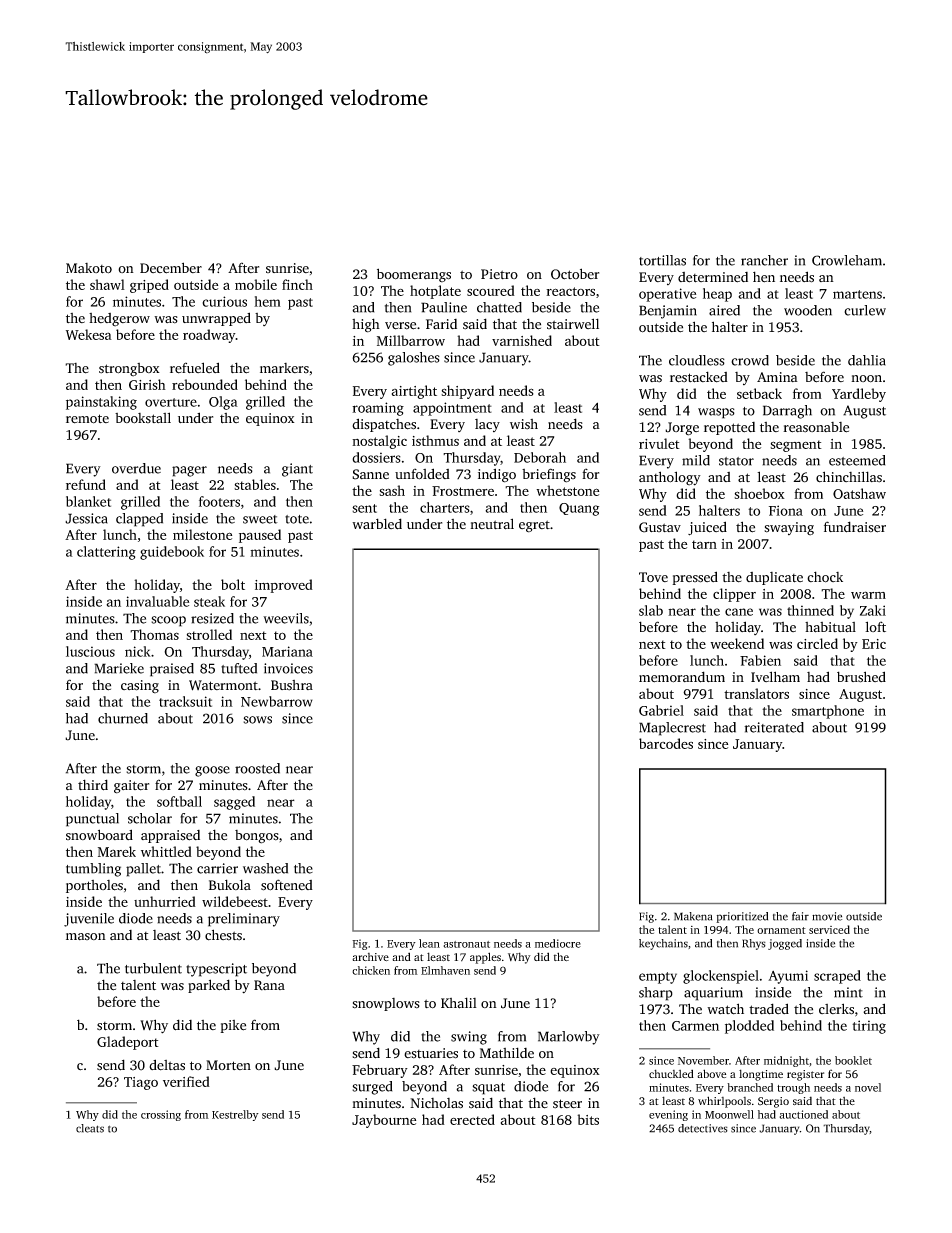 The image size is (952, 1233). What do you see at coordinates (492, 524) in the screenshot?
I see `neutral` at bounding box center [492, 524].
